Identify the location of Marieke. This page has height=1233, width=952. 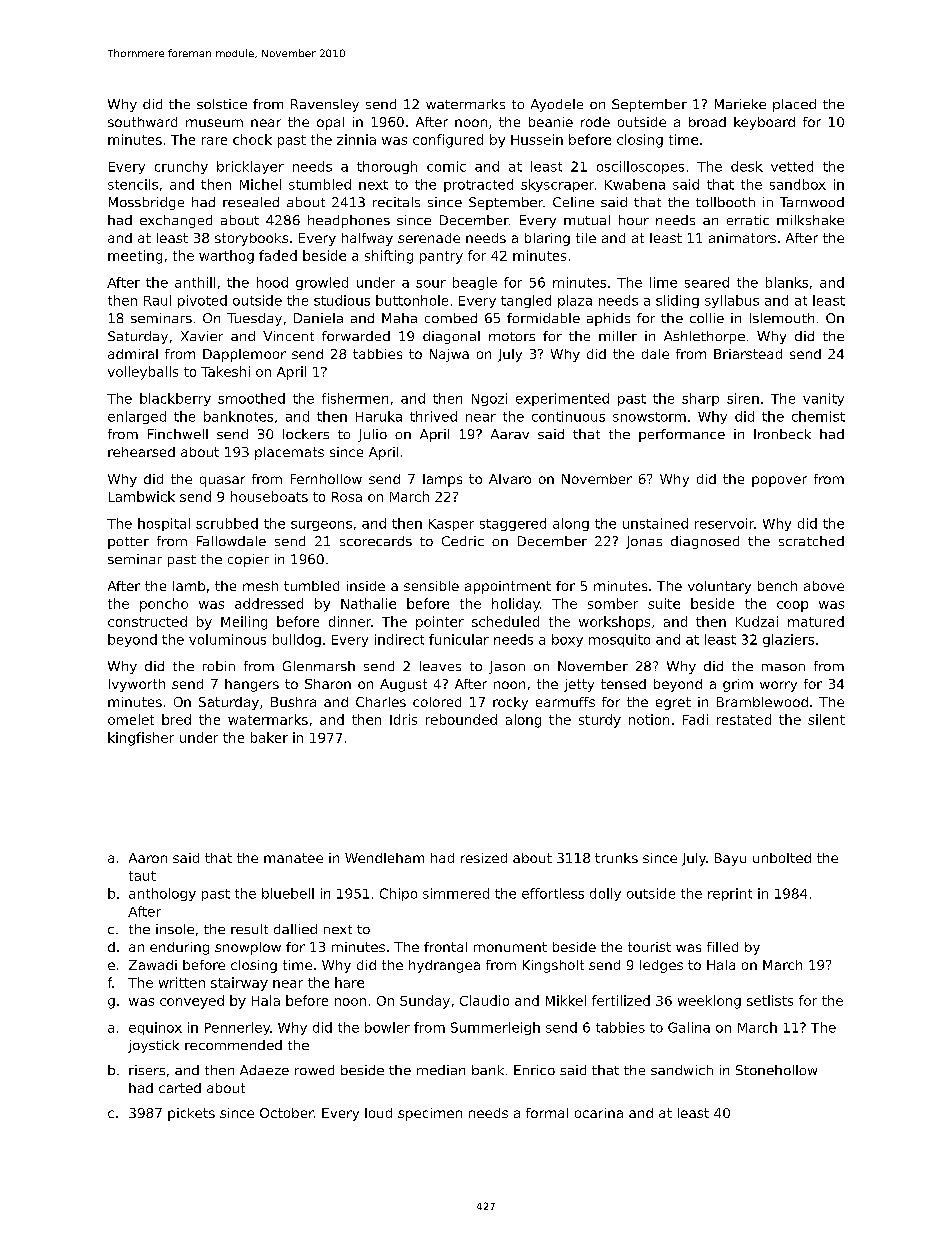
(740, 104).
